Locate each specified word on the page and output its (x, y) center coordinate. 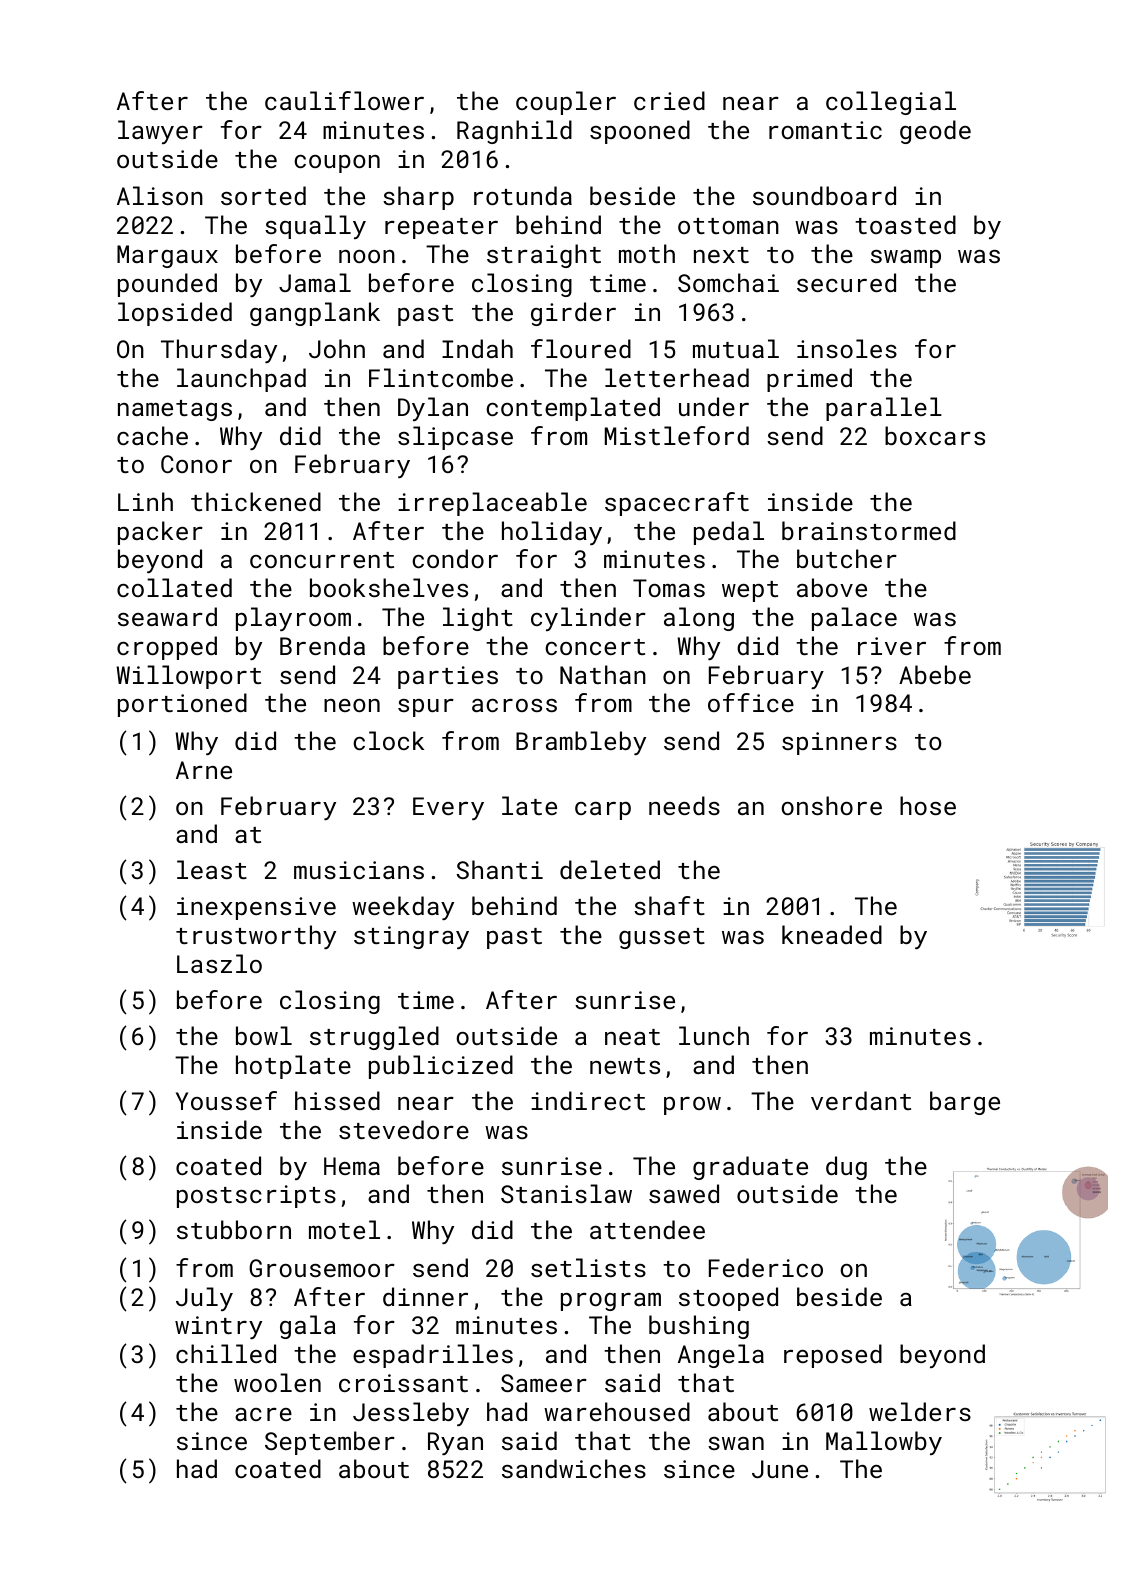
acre (263, 1414)
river (892, 646)
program (611, 1302)
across (514, 705)
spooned (640, 132)
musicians (359, 870)
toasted (905, 224)
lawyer (160, 132)
